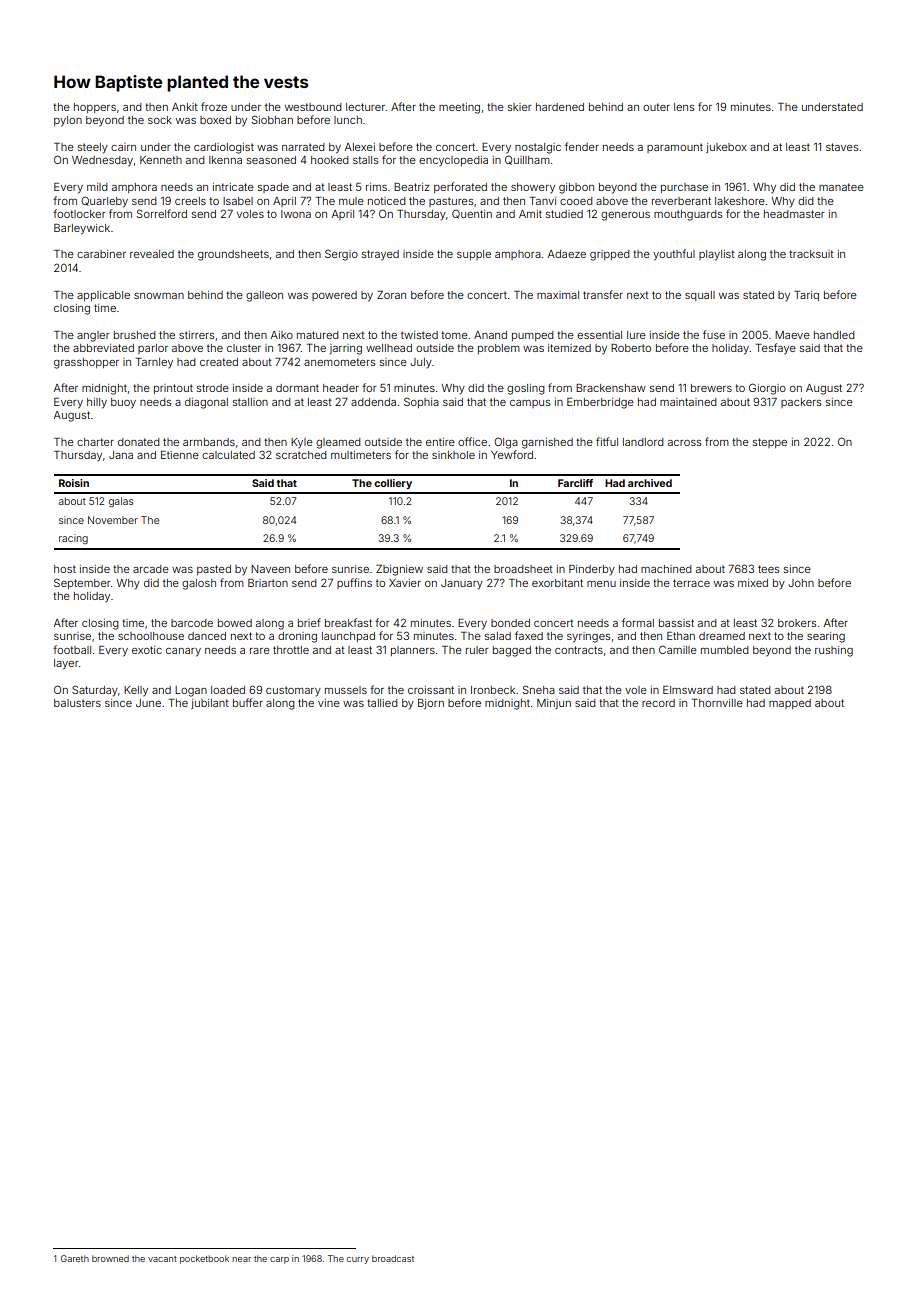  I want to click on skier, so click(519, 107).
